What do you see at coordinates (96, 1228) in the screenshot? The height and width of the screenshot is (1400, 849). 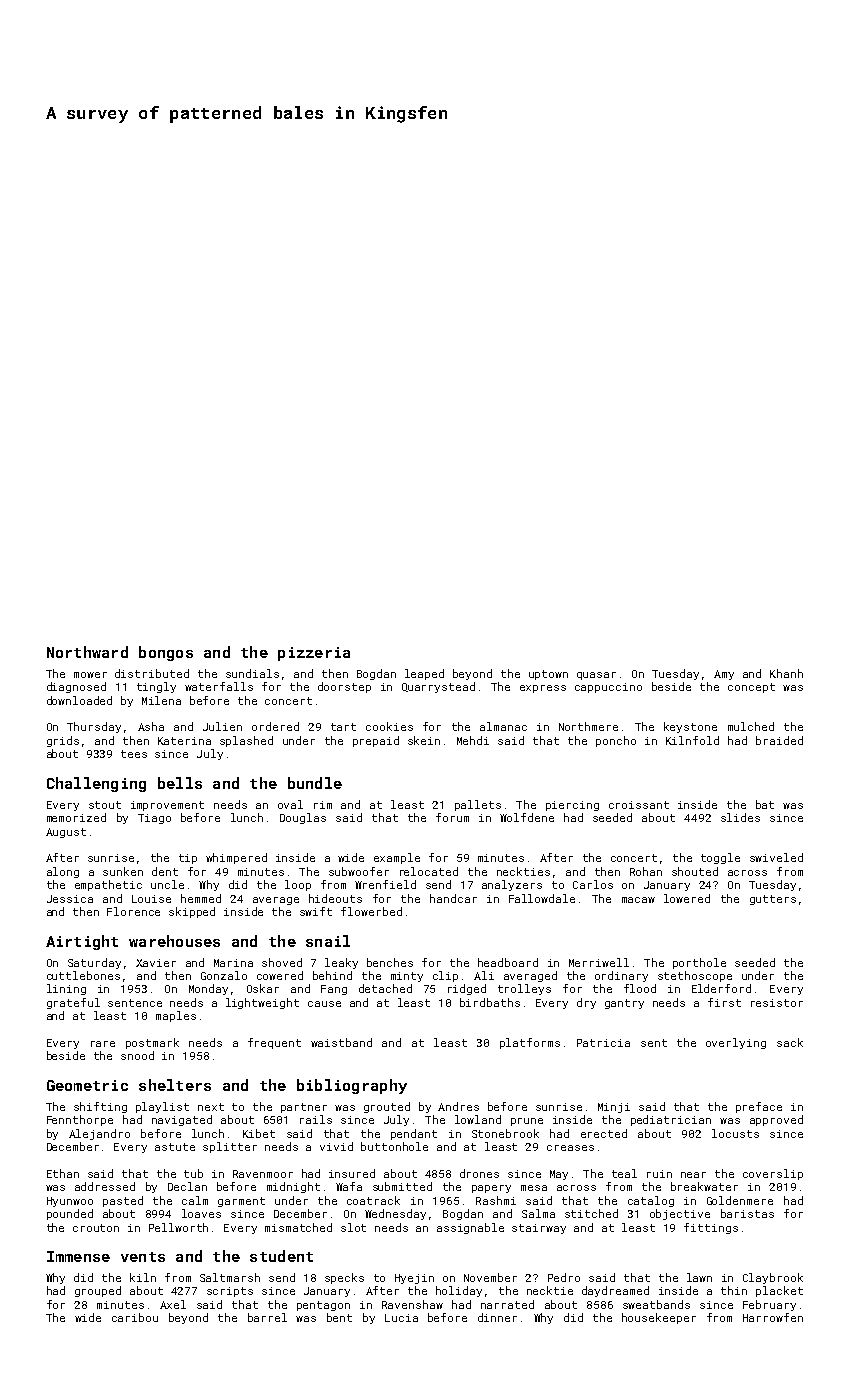 I see `crouton` at bounding box center [96, 1228].
